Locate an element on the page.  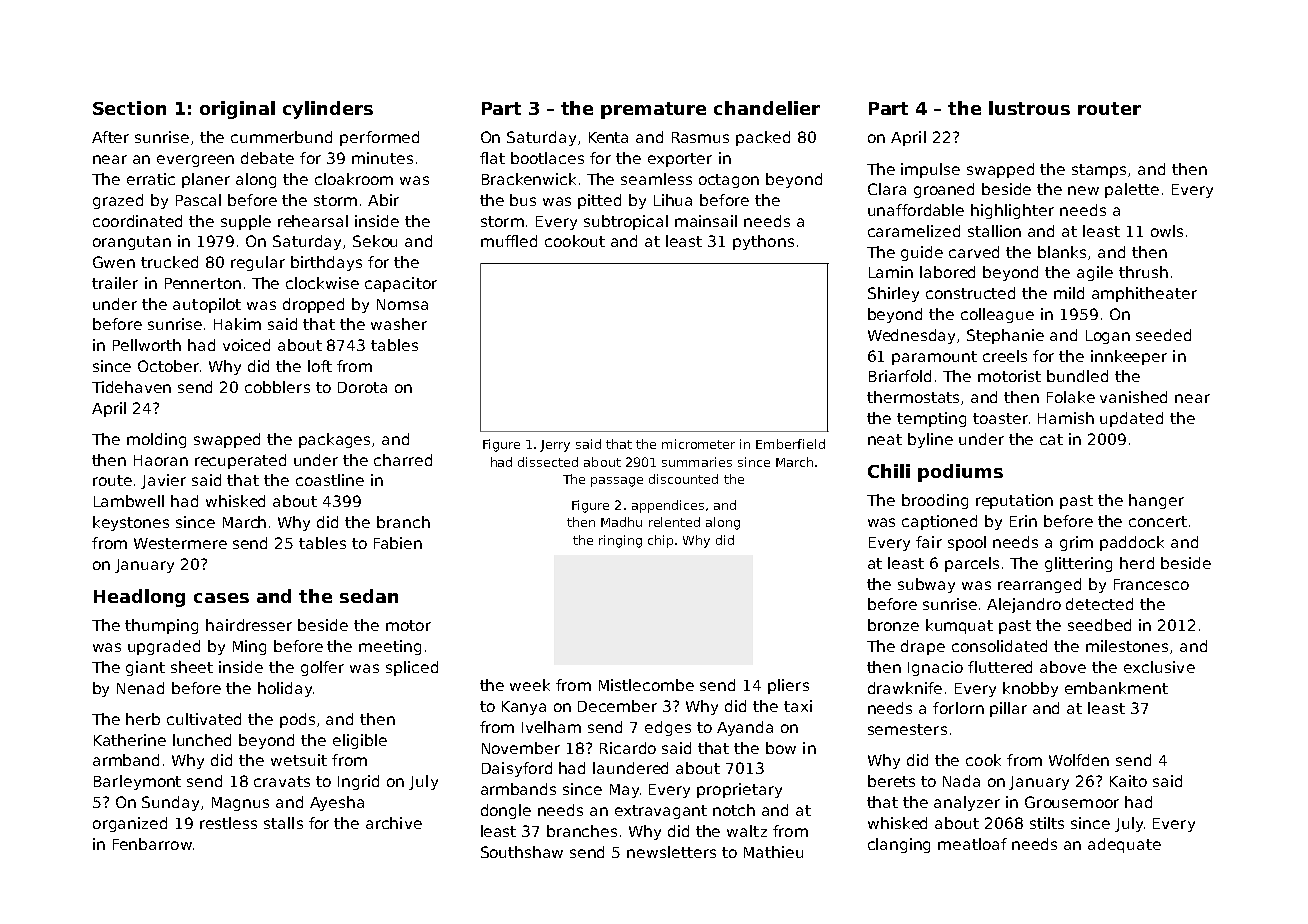
cylinders is located at coordinates (328, 110).
